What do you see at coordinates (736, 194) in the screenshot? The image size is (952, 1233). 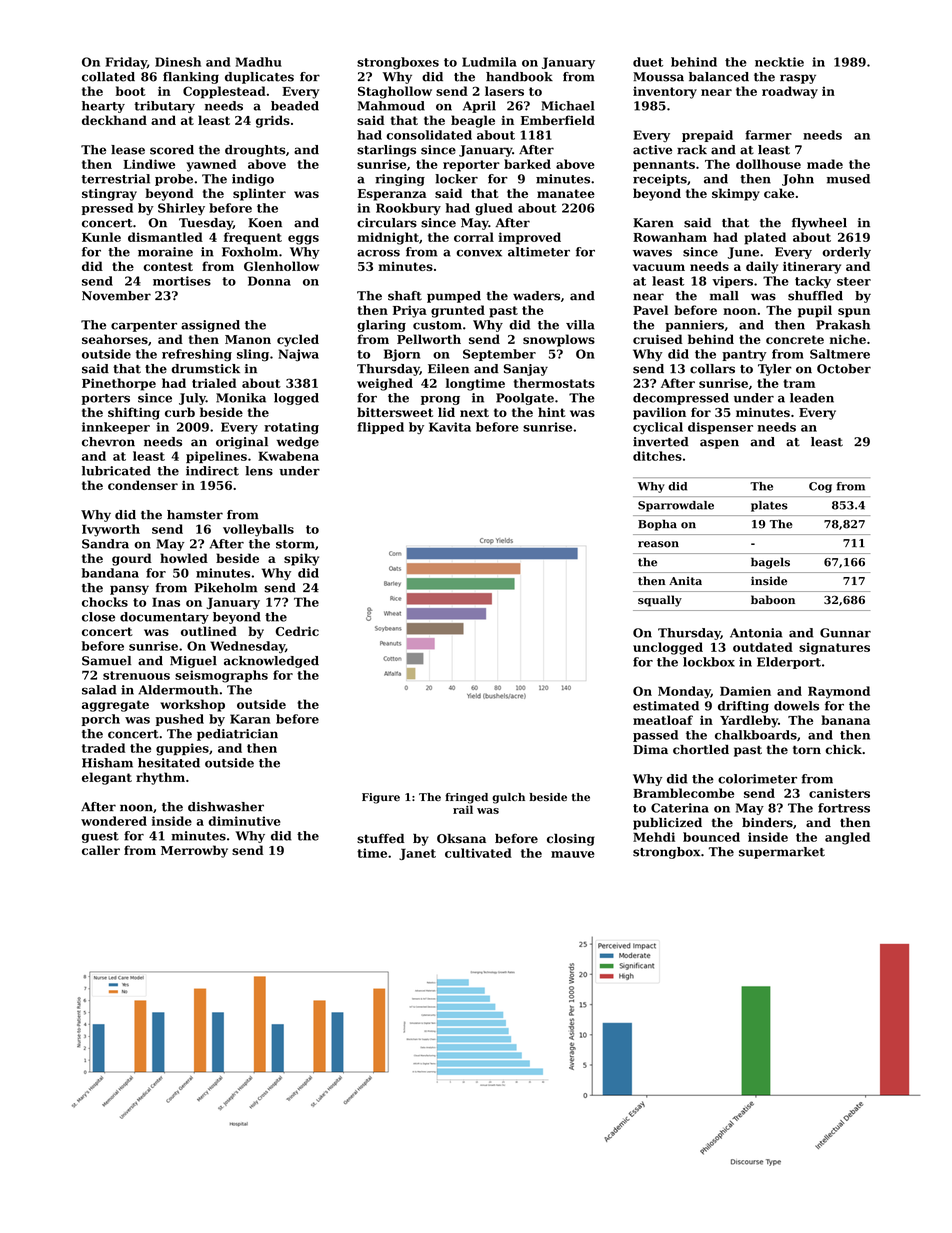 I see `skimpy` at bounding box center [736, 194].
